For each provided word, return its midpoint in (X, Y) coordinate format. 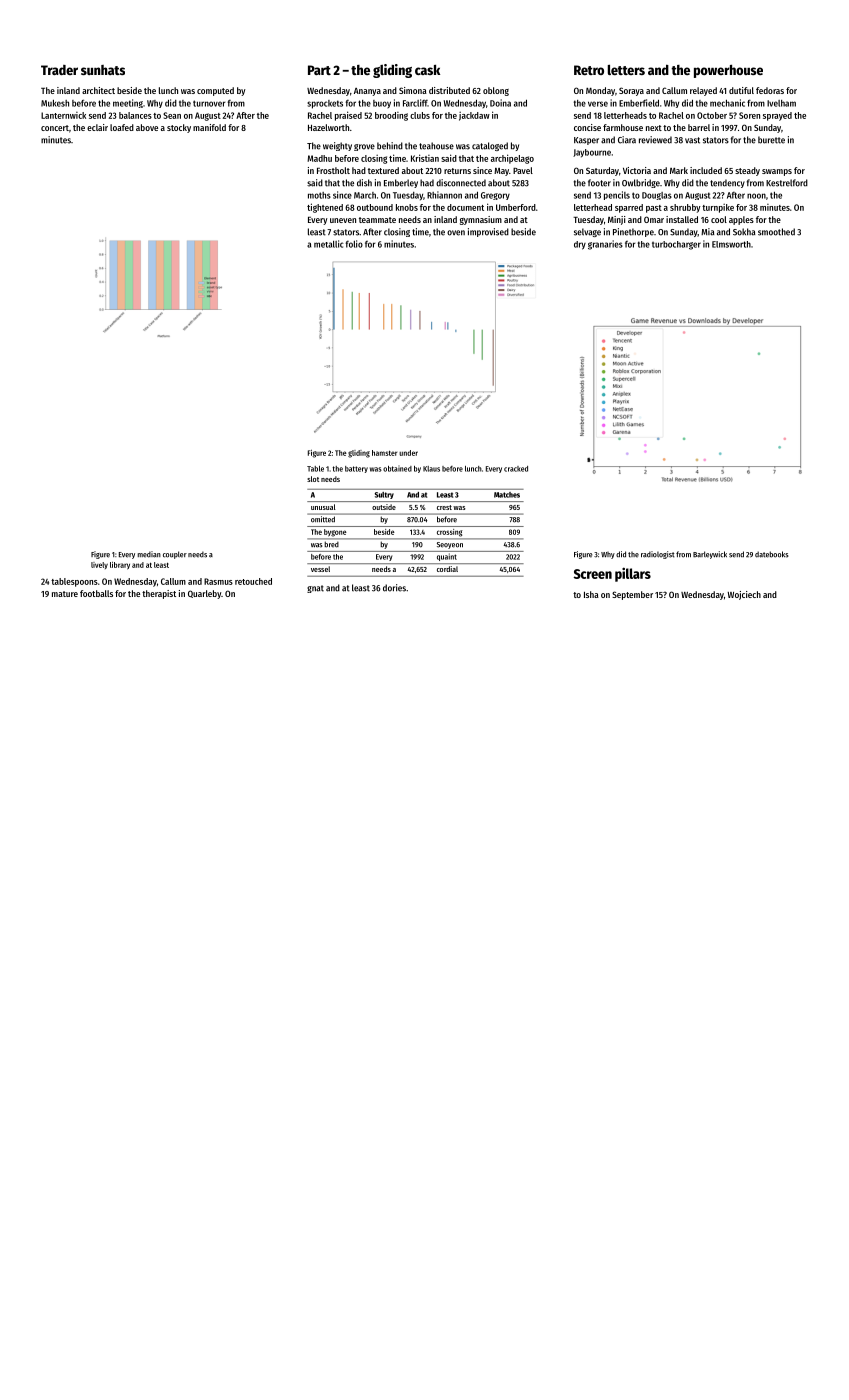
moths (319, 195)
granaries (605, 245)
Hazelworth (328, 127)
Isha (591, 594)
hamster (384, 453)
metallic (329, 244)
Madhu (319, 158)
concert (55, 128)
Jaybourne (592, 153)
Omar (654, 219)
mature (65, 594)
